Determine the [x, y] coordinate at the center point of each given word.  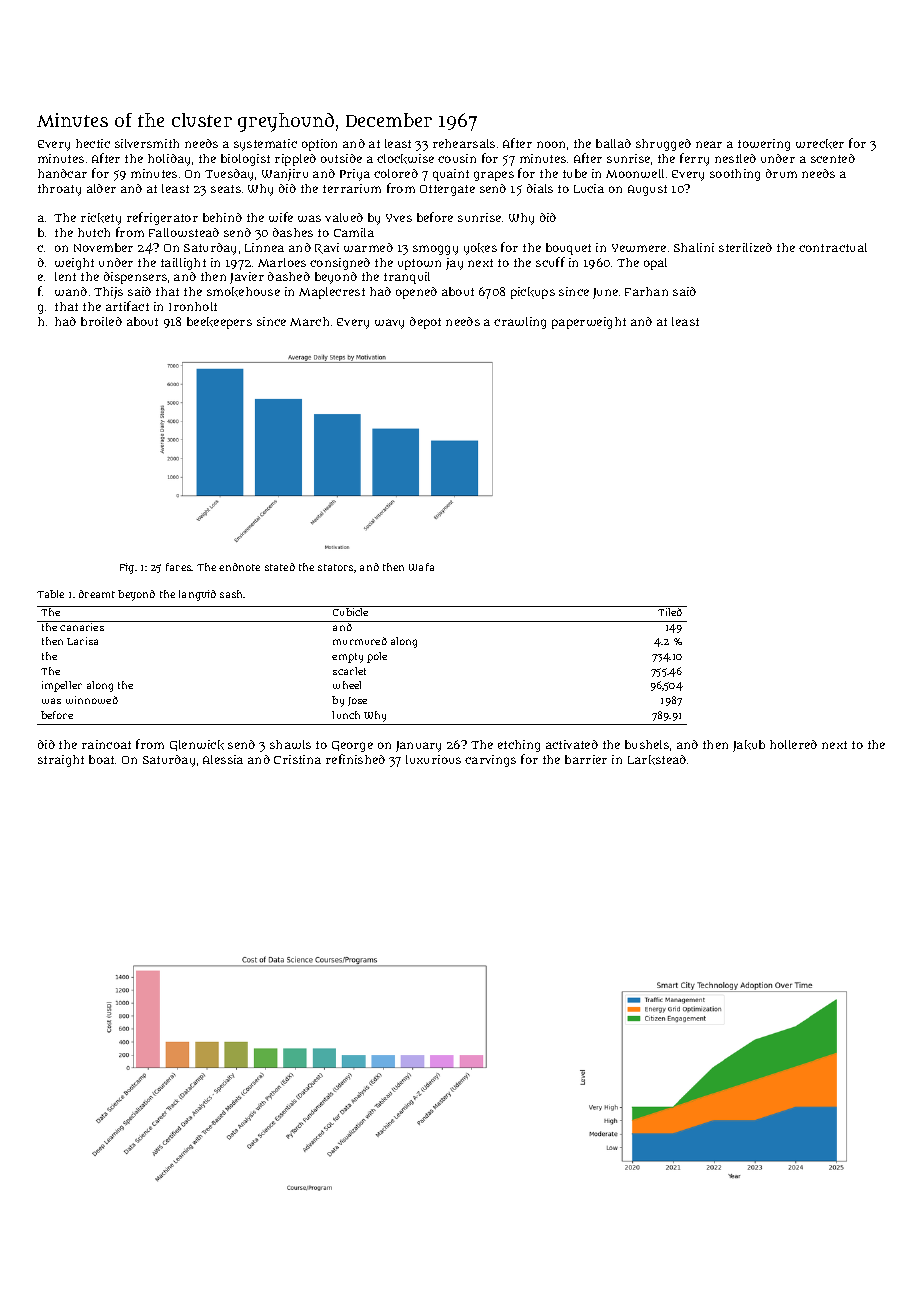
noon [551, 144]
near [709, 144]
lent [65, 276]
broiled [101, 321]
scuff [550, 262]
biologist [245, 160]
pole [377, 657]
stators [335, 567]
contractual [833, 247]
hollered [793, 744]
